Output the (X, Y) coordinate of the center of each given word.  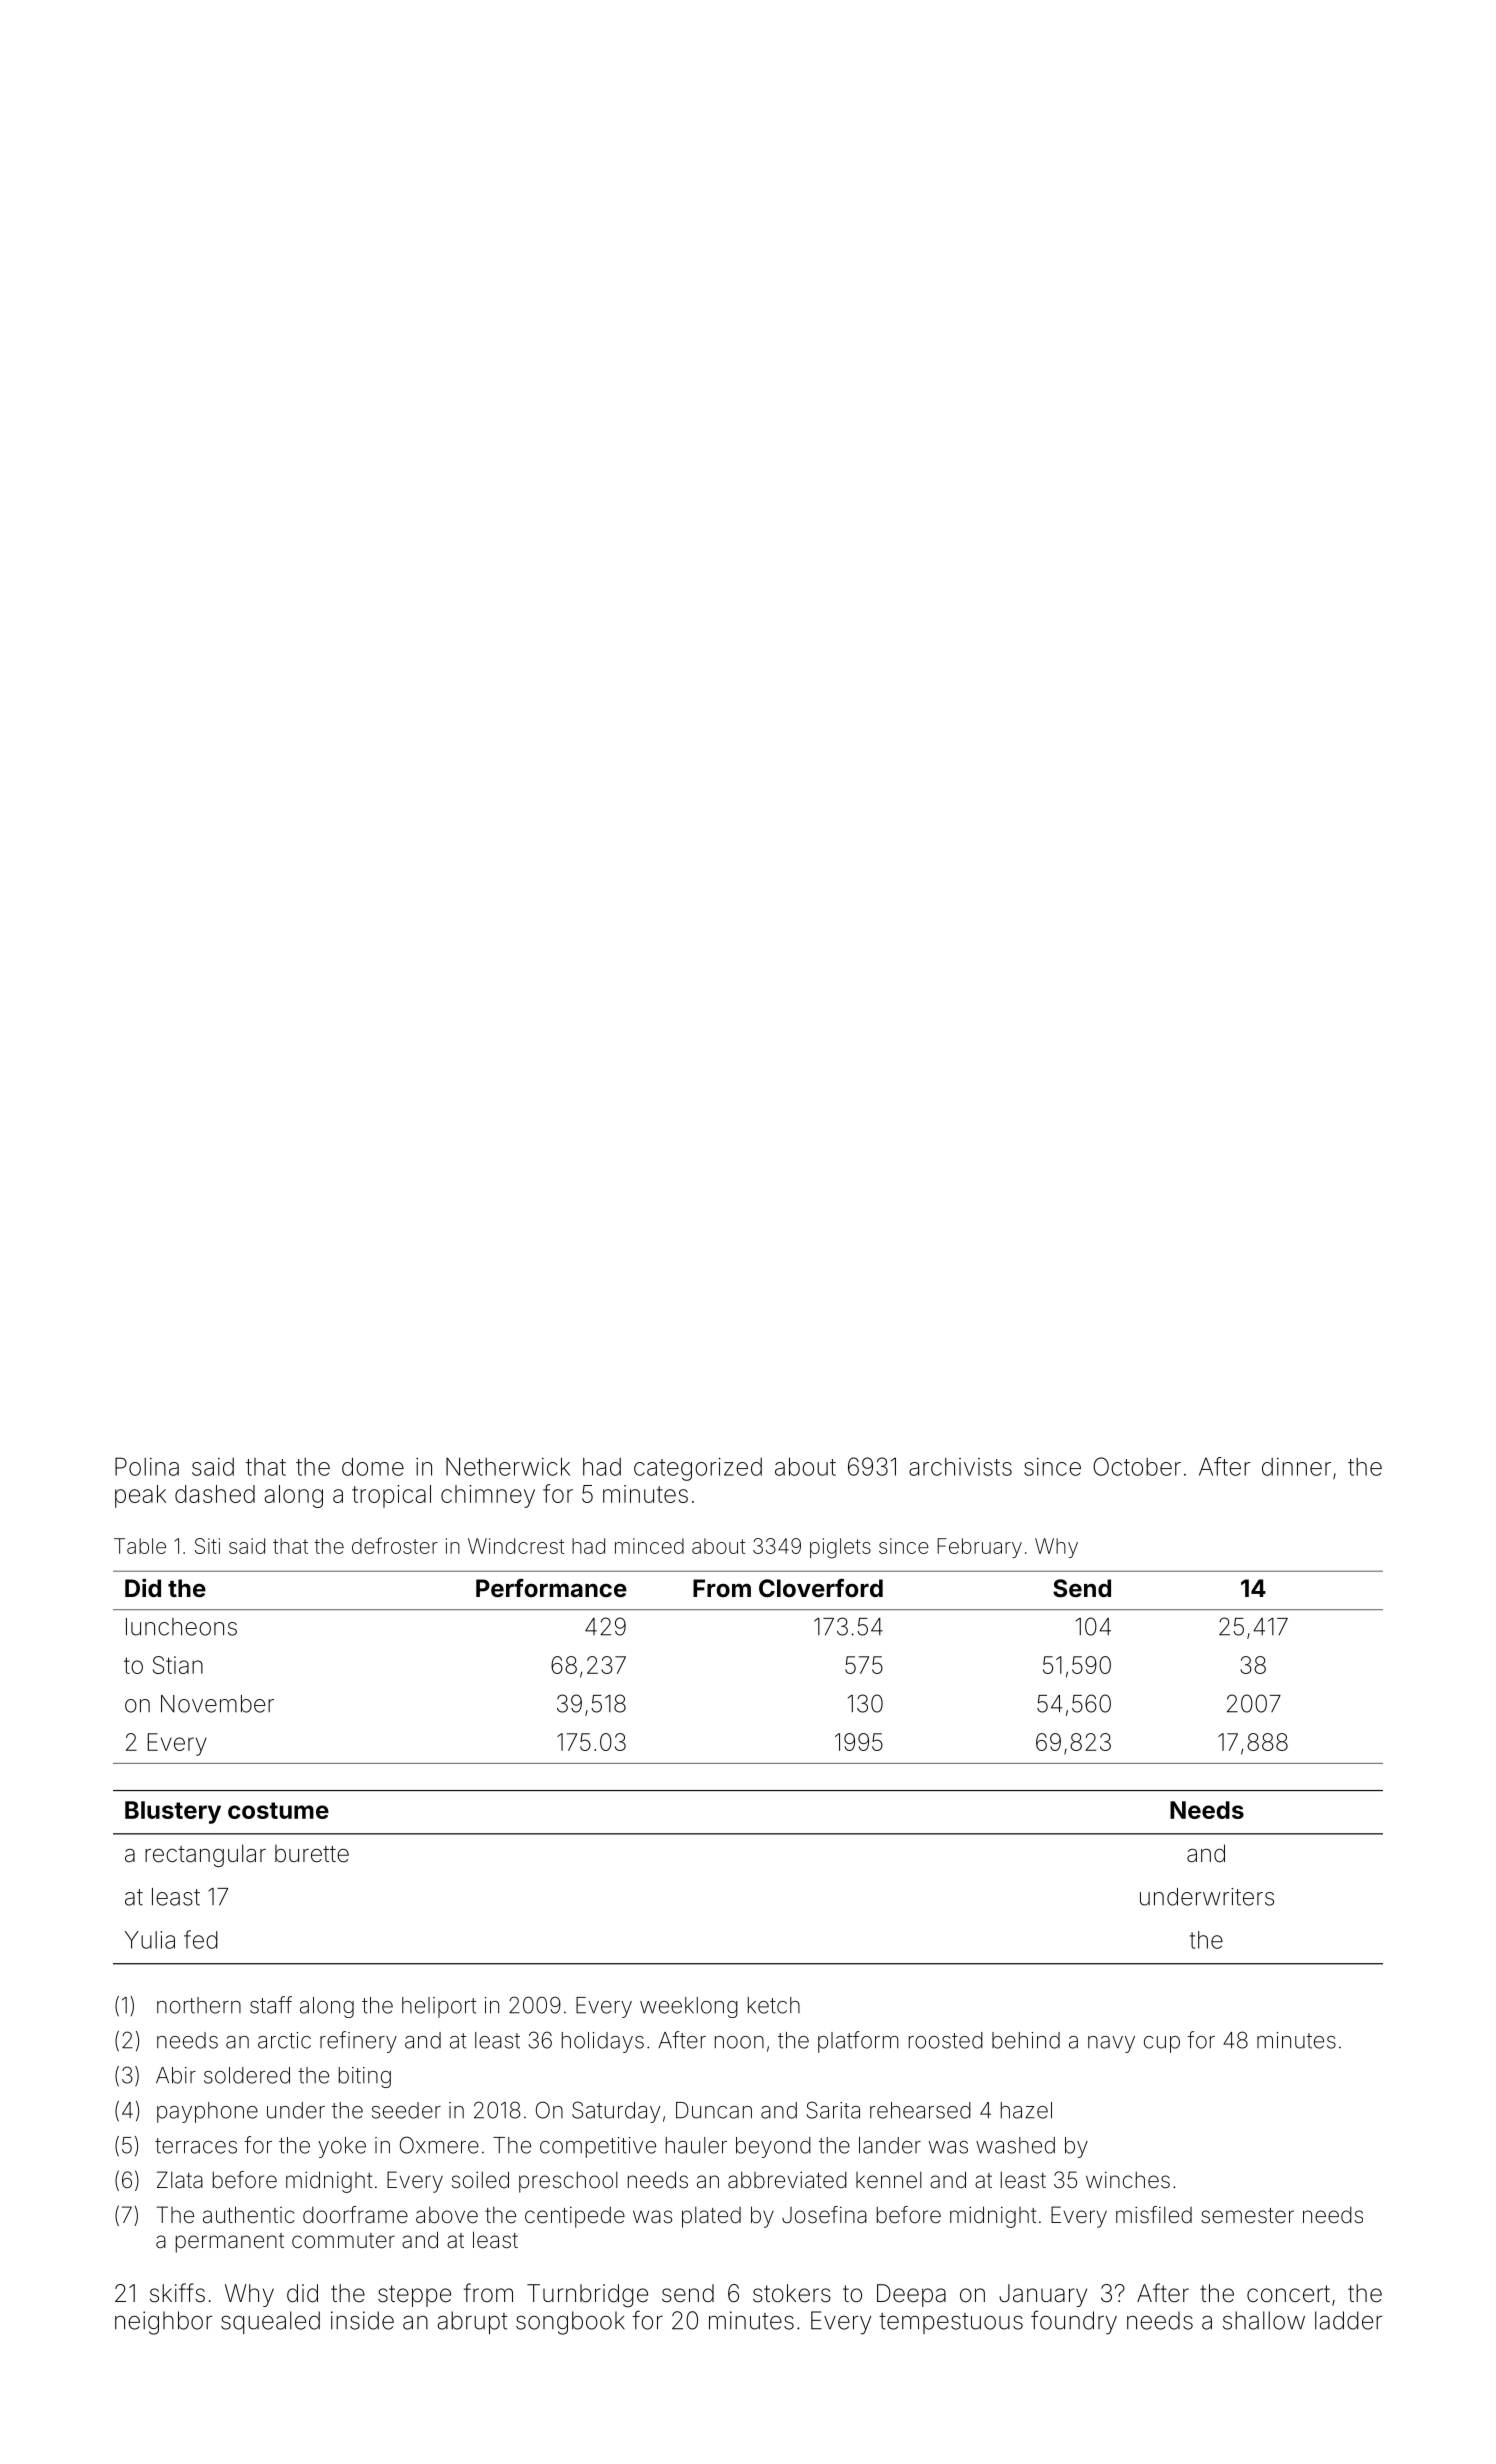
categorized (698, 1469)
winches (1128, 2180)
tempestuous (951, 2323)
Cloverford (821, 1588)
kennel (889, 2179)
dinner (1296, 1467)
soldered (247, 2075)
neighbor (163, 2323)
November (217, 1704)
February (979, 1548)
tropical (391, 1496)
